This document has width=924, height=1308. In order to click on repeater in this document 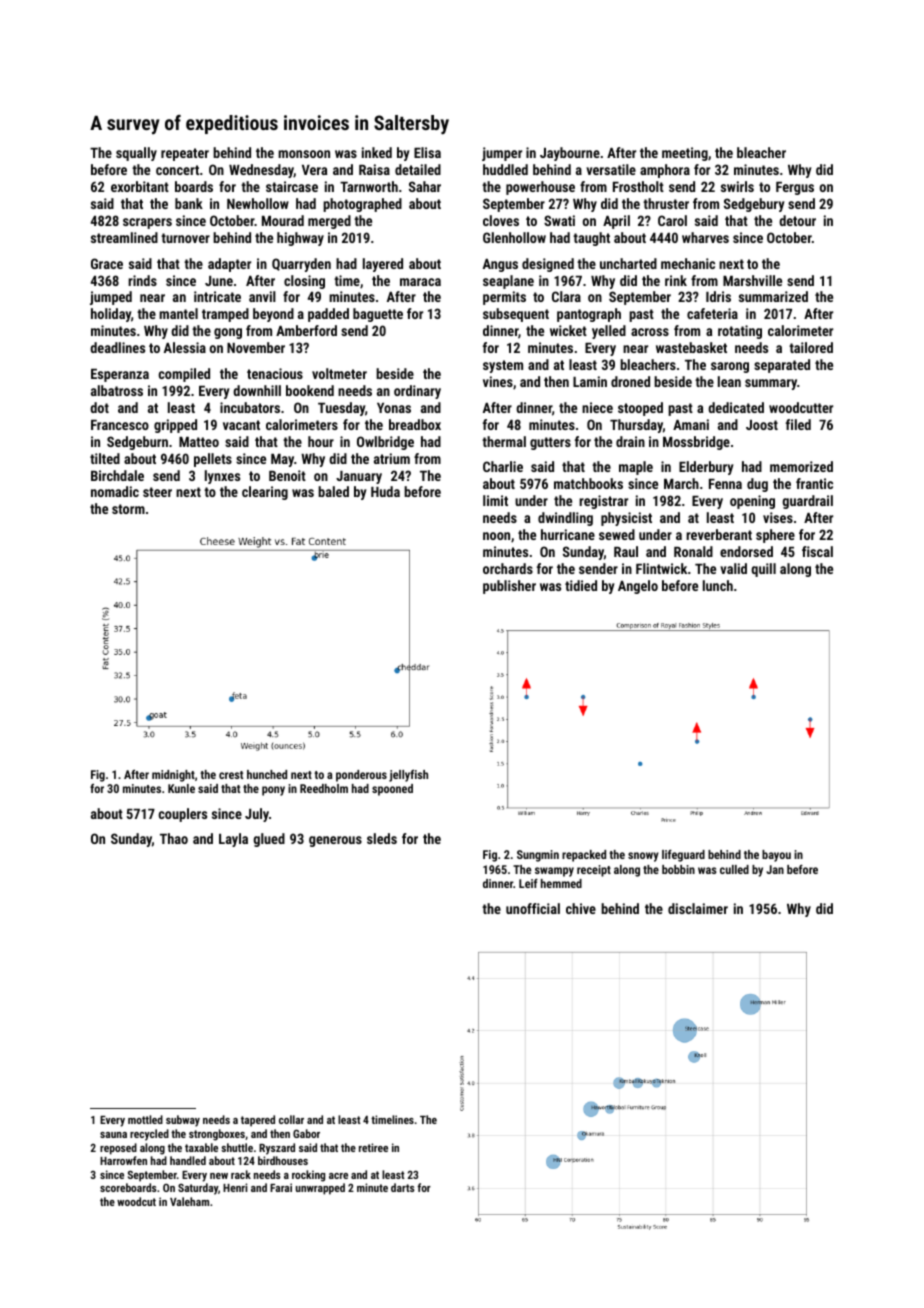, I will do `click(185, 154)`.
